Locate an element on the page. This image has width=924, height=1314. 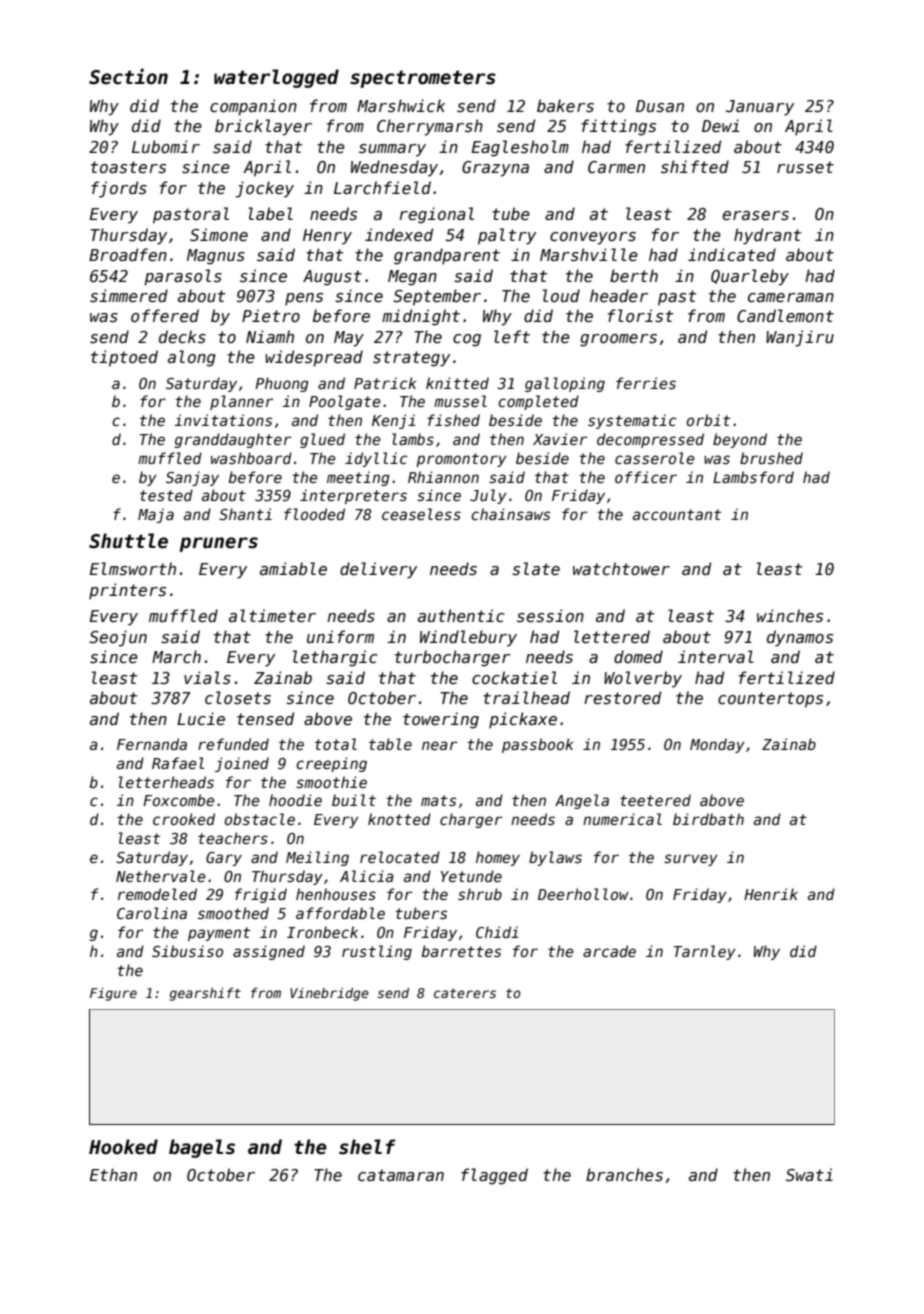
Tarnley is located at coordinates (705, 952).
